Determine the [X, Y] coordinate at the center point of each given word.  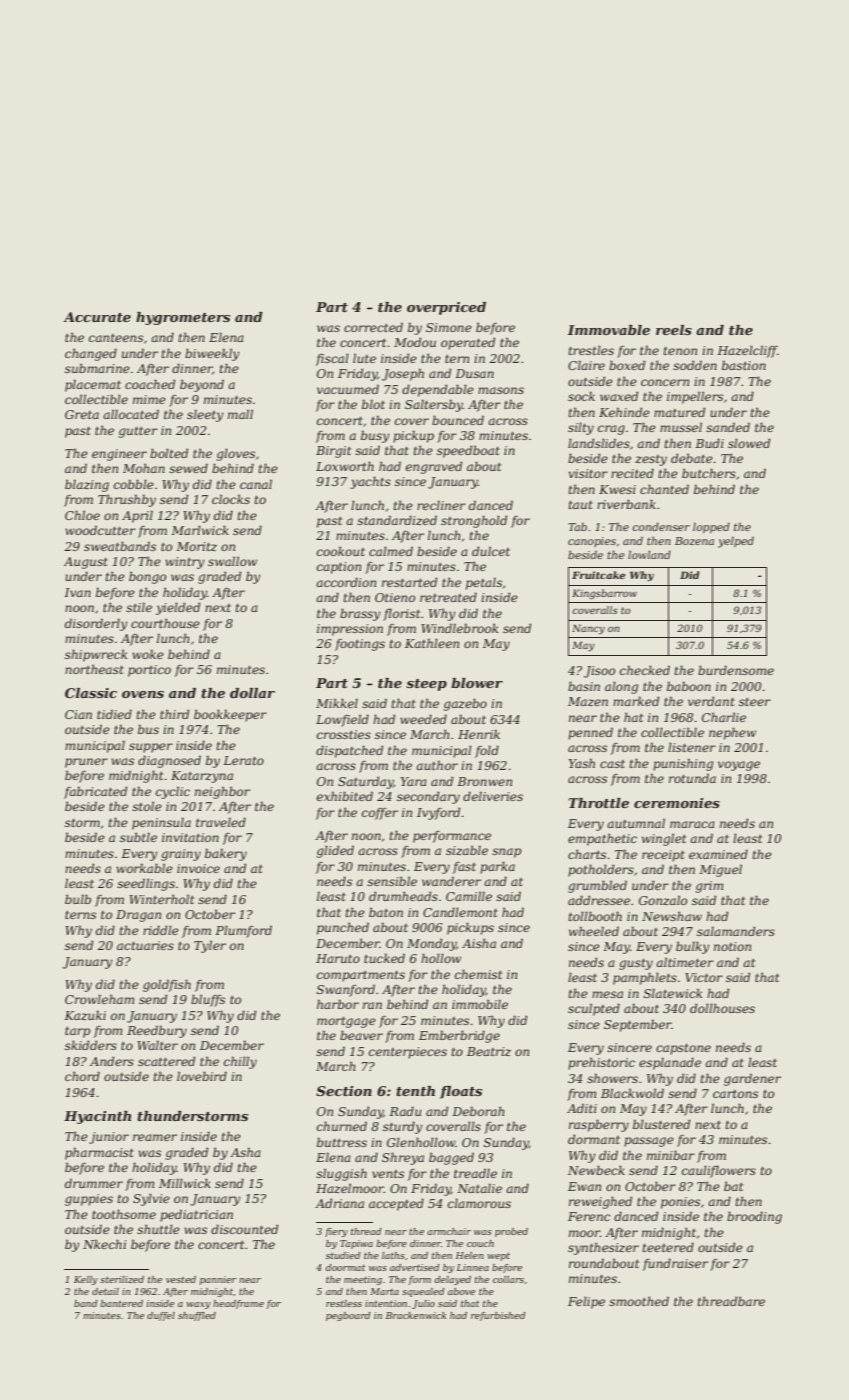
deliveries [493, 796]
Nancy [588, 629]
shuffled [197, 1316]
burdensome [736, 670]
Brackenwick [416, 1315]
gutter [138, 432]
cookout [341, 551]
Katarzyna [202, 777]
